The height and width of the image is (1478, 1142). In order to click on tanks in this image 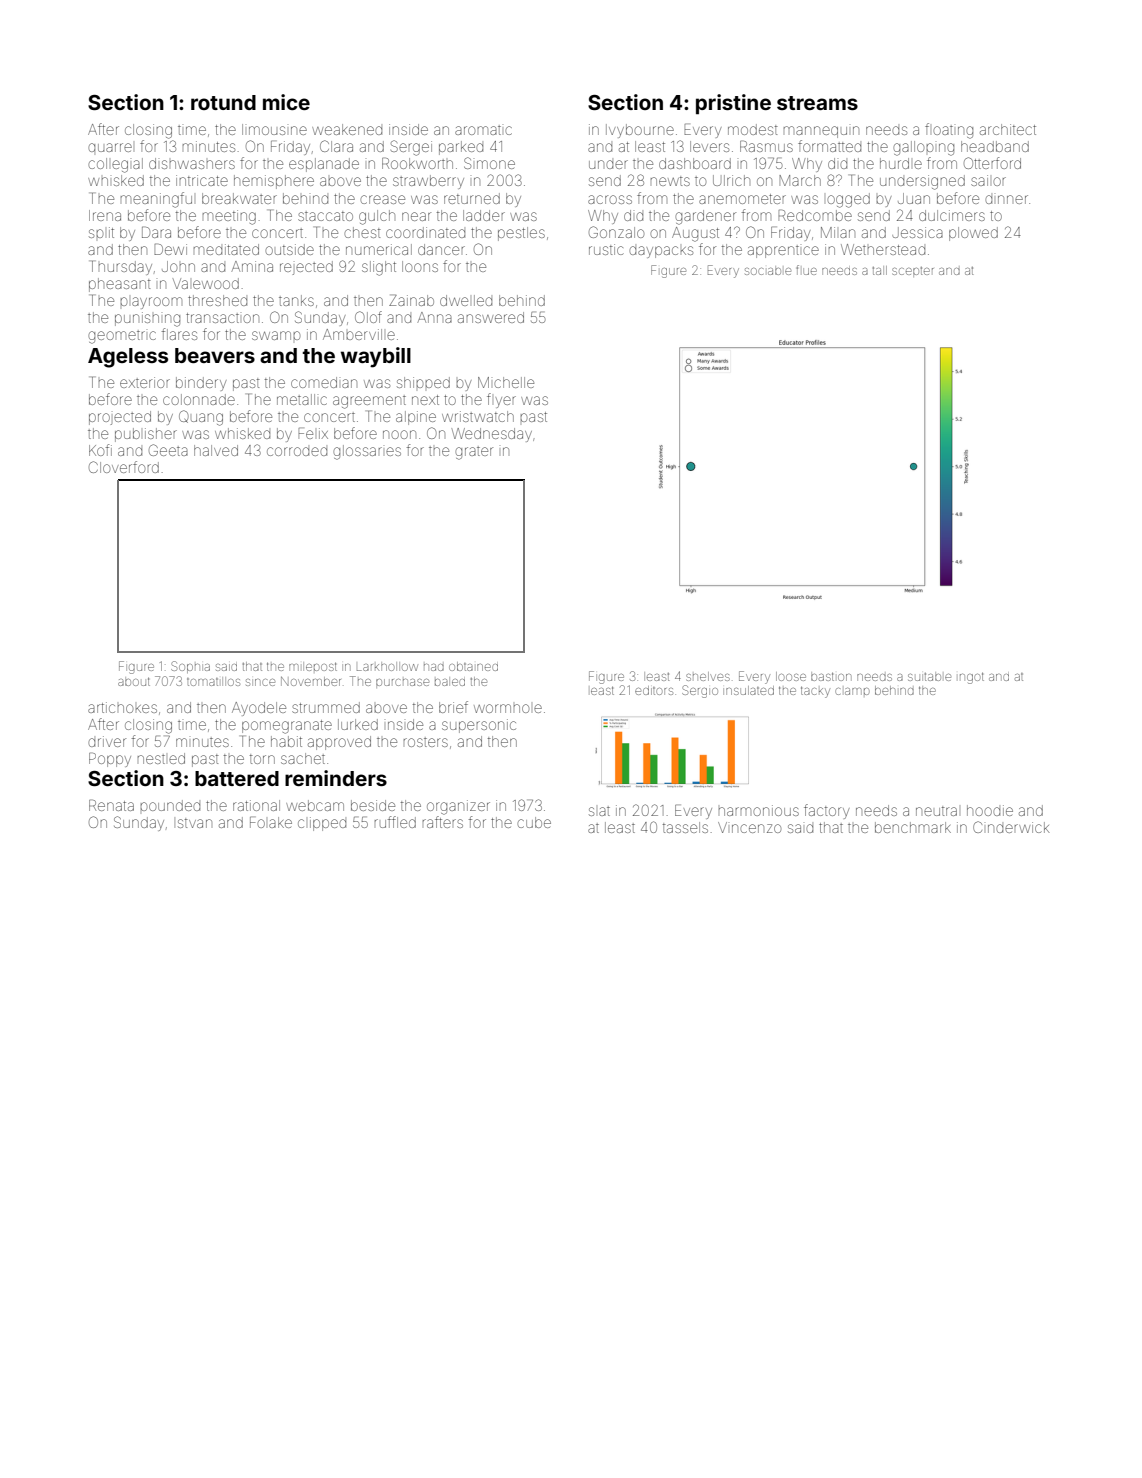, I will do `click(296, 300)`.
